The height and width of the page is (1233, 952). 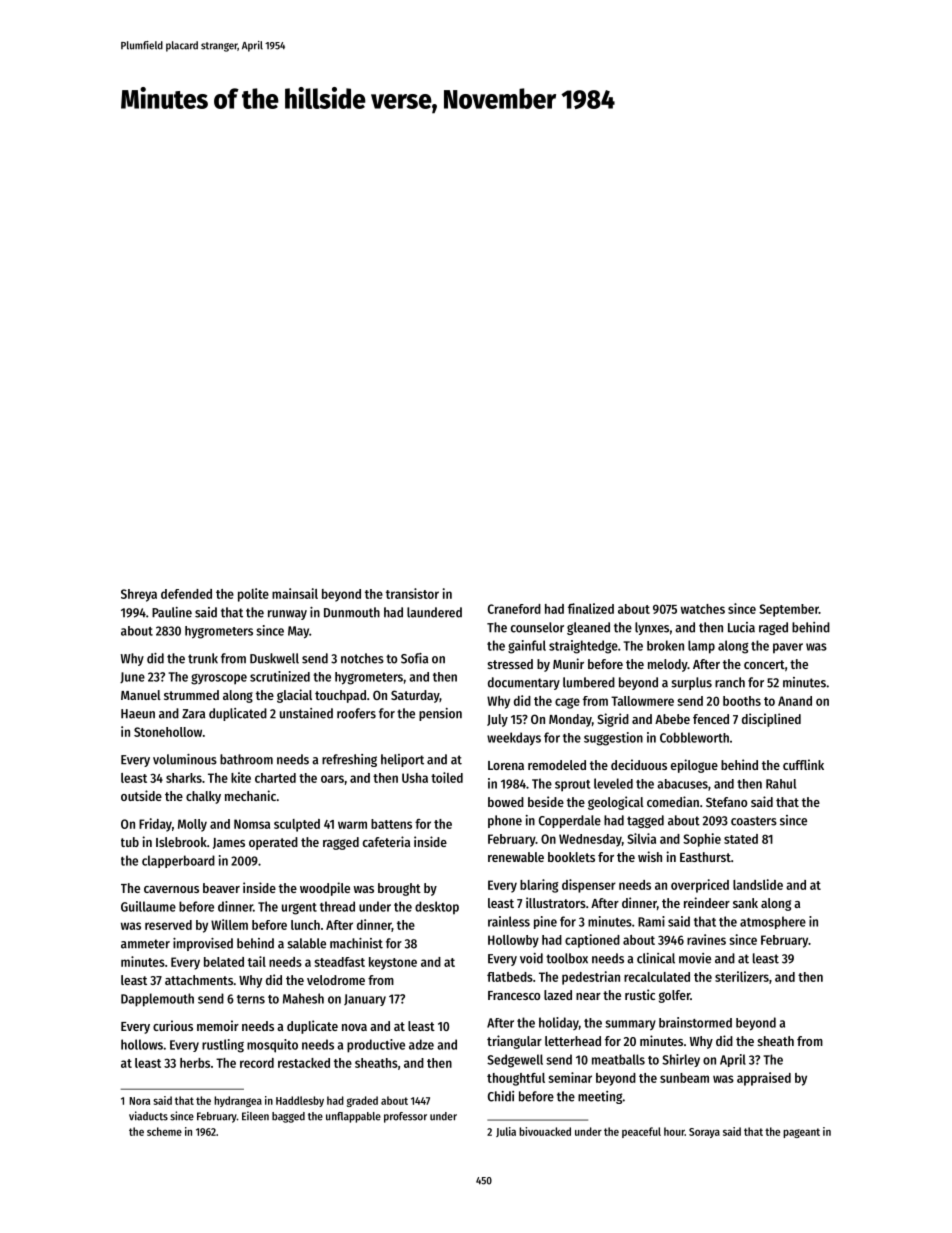 What do you see at coordinates (789, 610) in the page?
I see `September` at bounding box center [789, 610].
